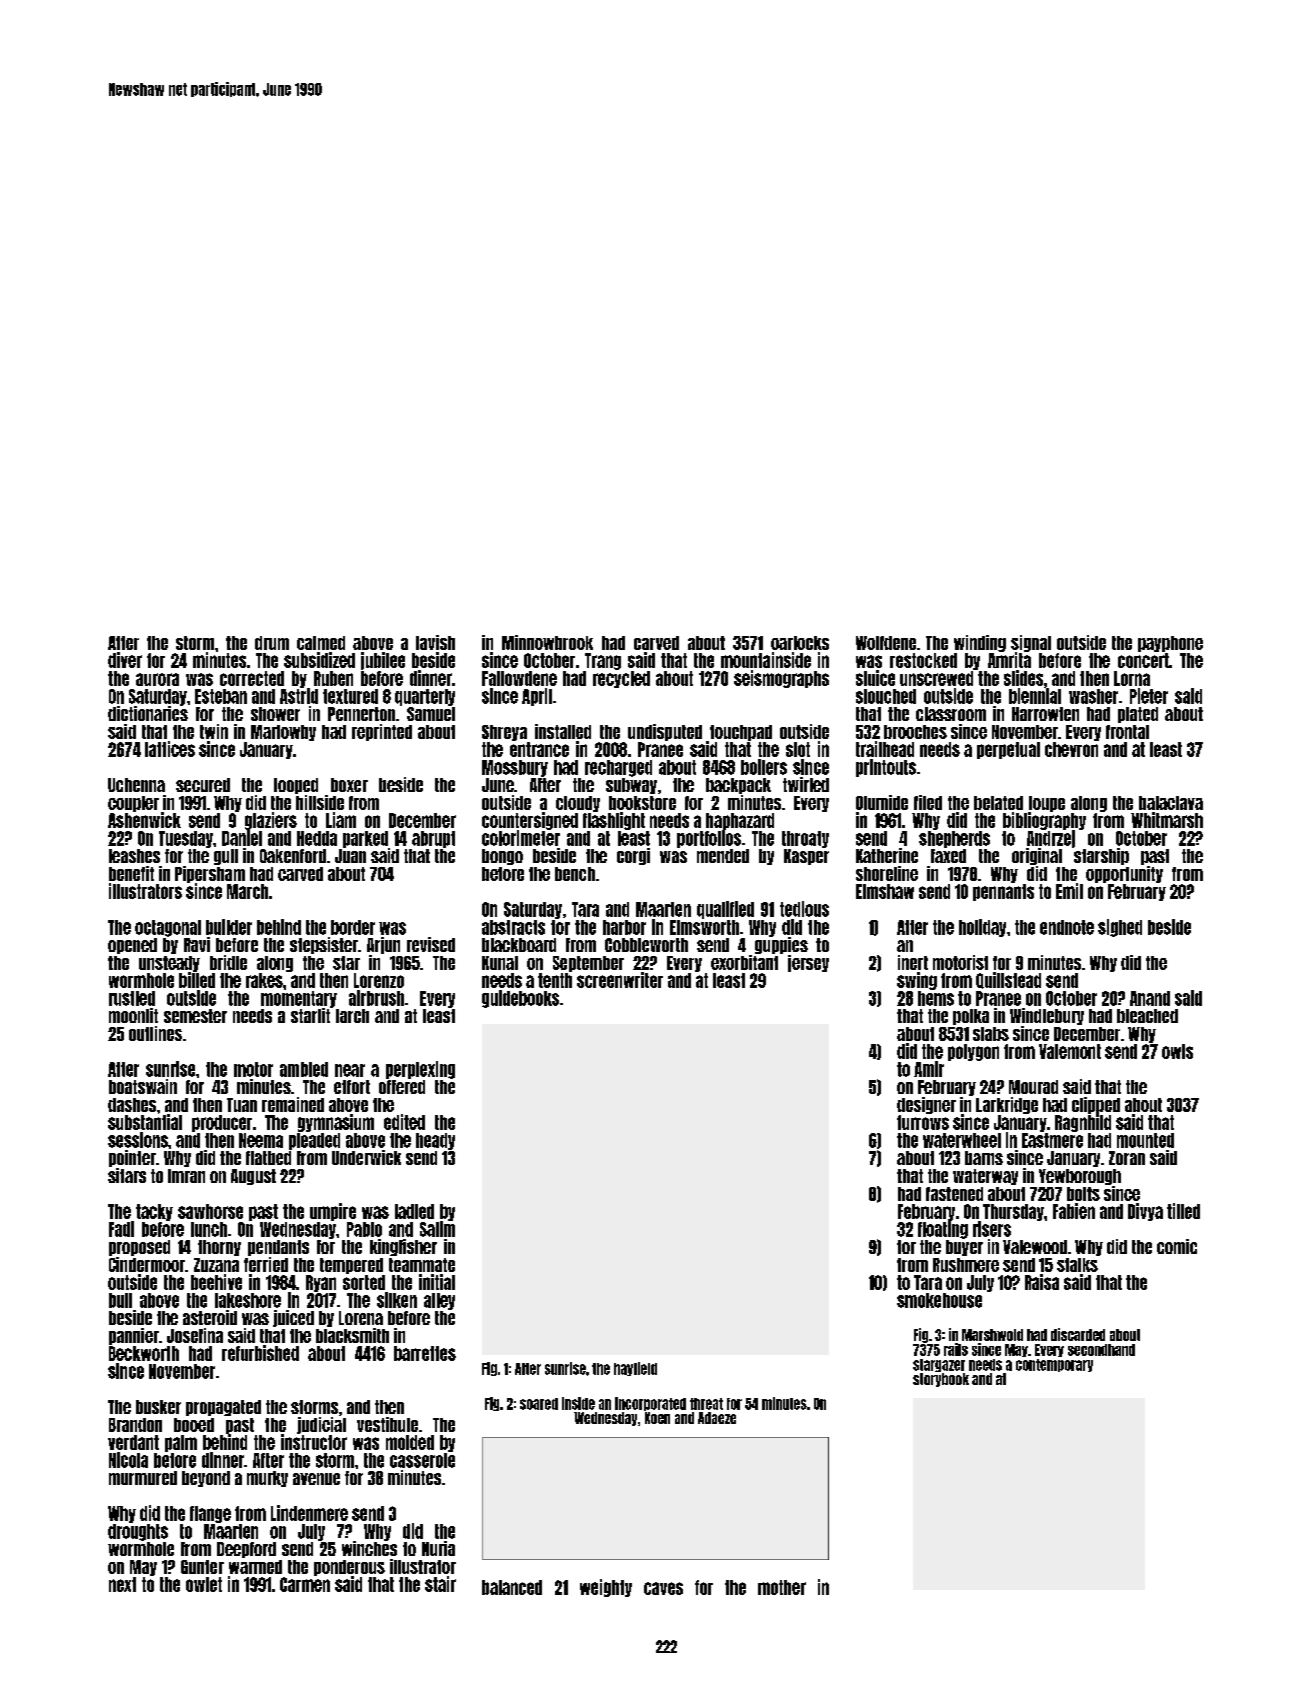 The width and height of the document is (1311, 1697). What do you see at coordinates (513, 927) in the document?
I see `abstracts` at bounding box center [513, 927].
